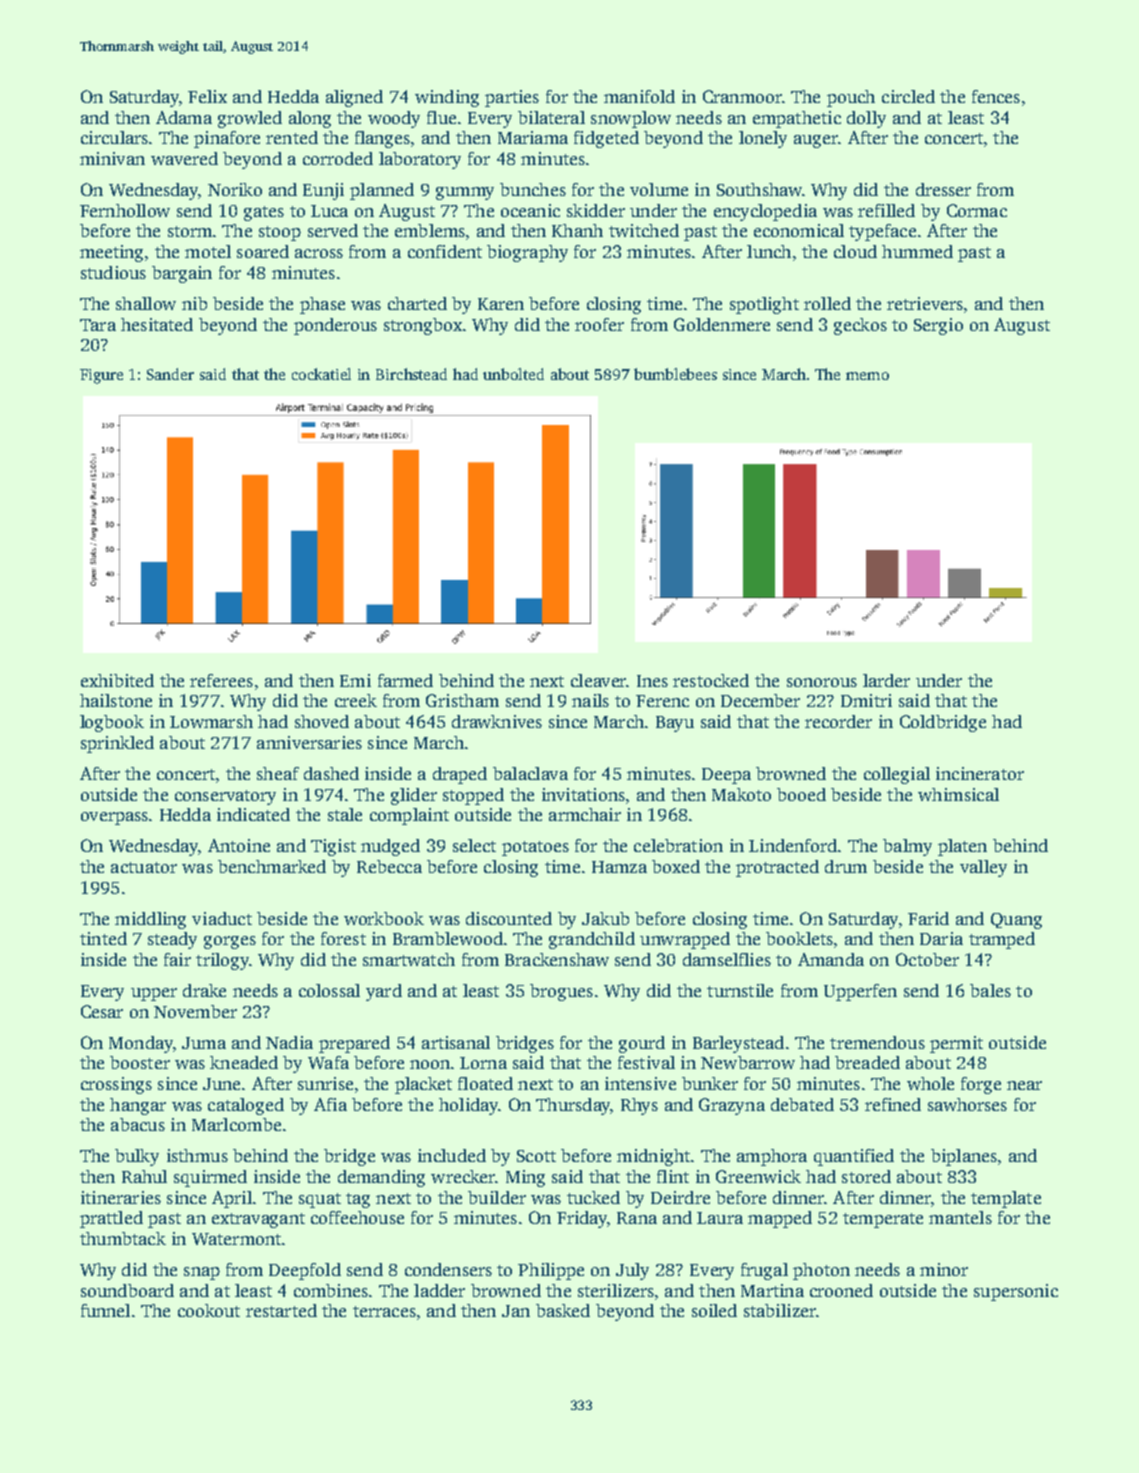 This image has height=1473, width=1139. Describe the element at coordinates (977, 210) in the image. I see `Cormac` at that location.
